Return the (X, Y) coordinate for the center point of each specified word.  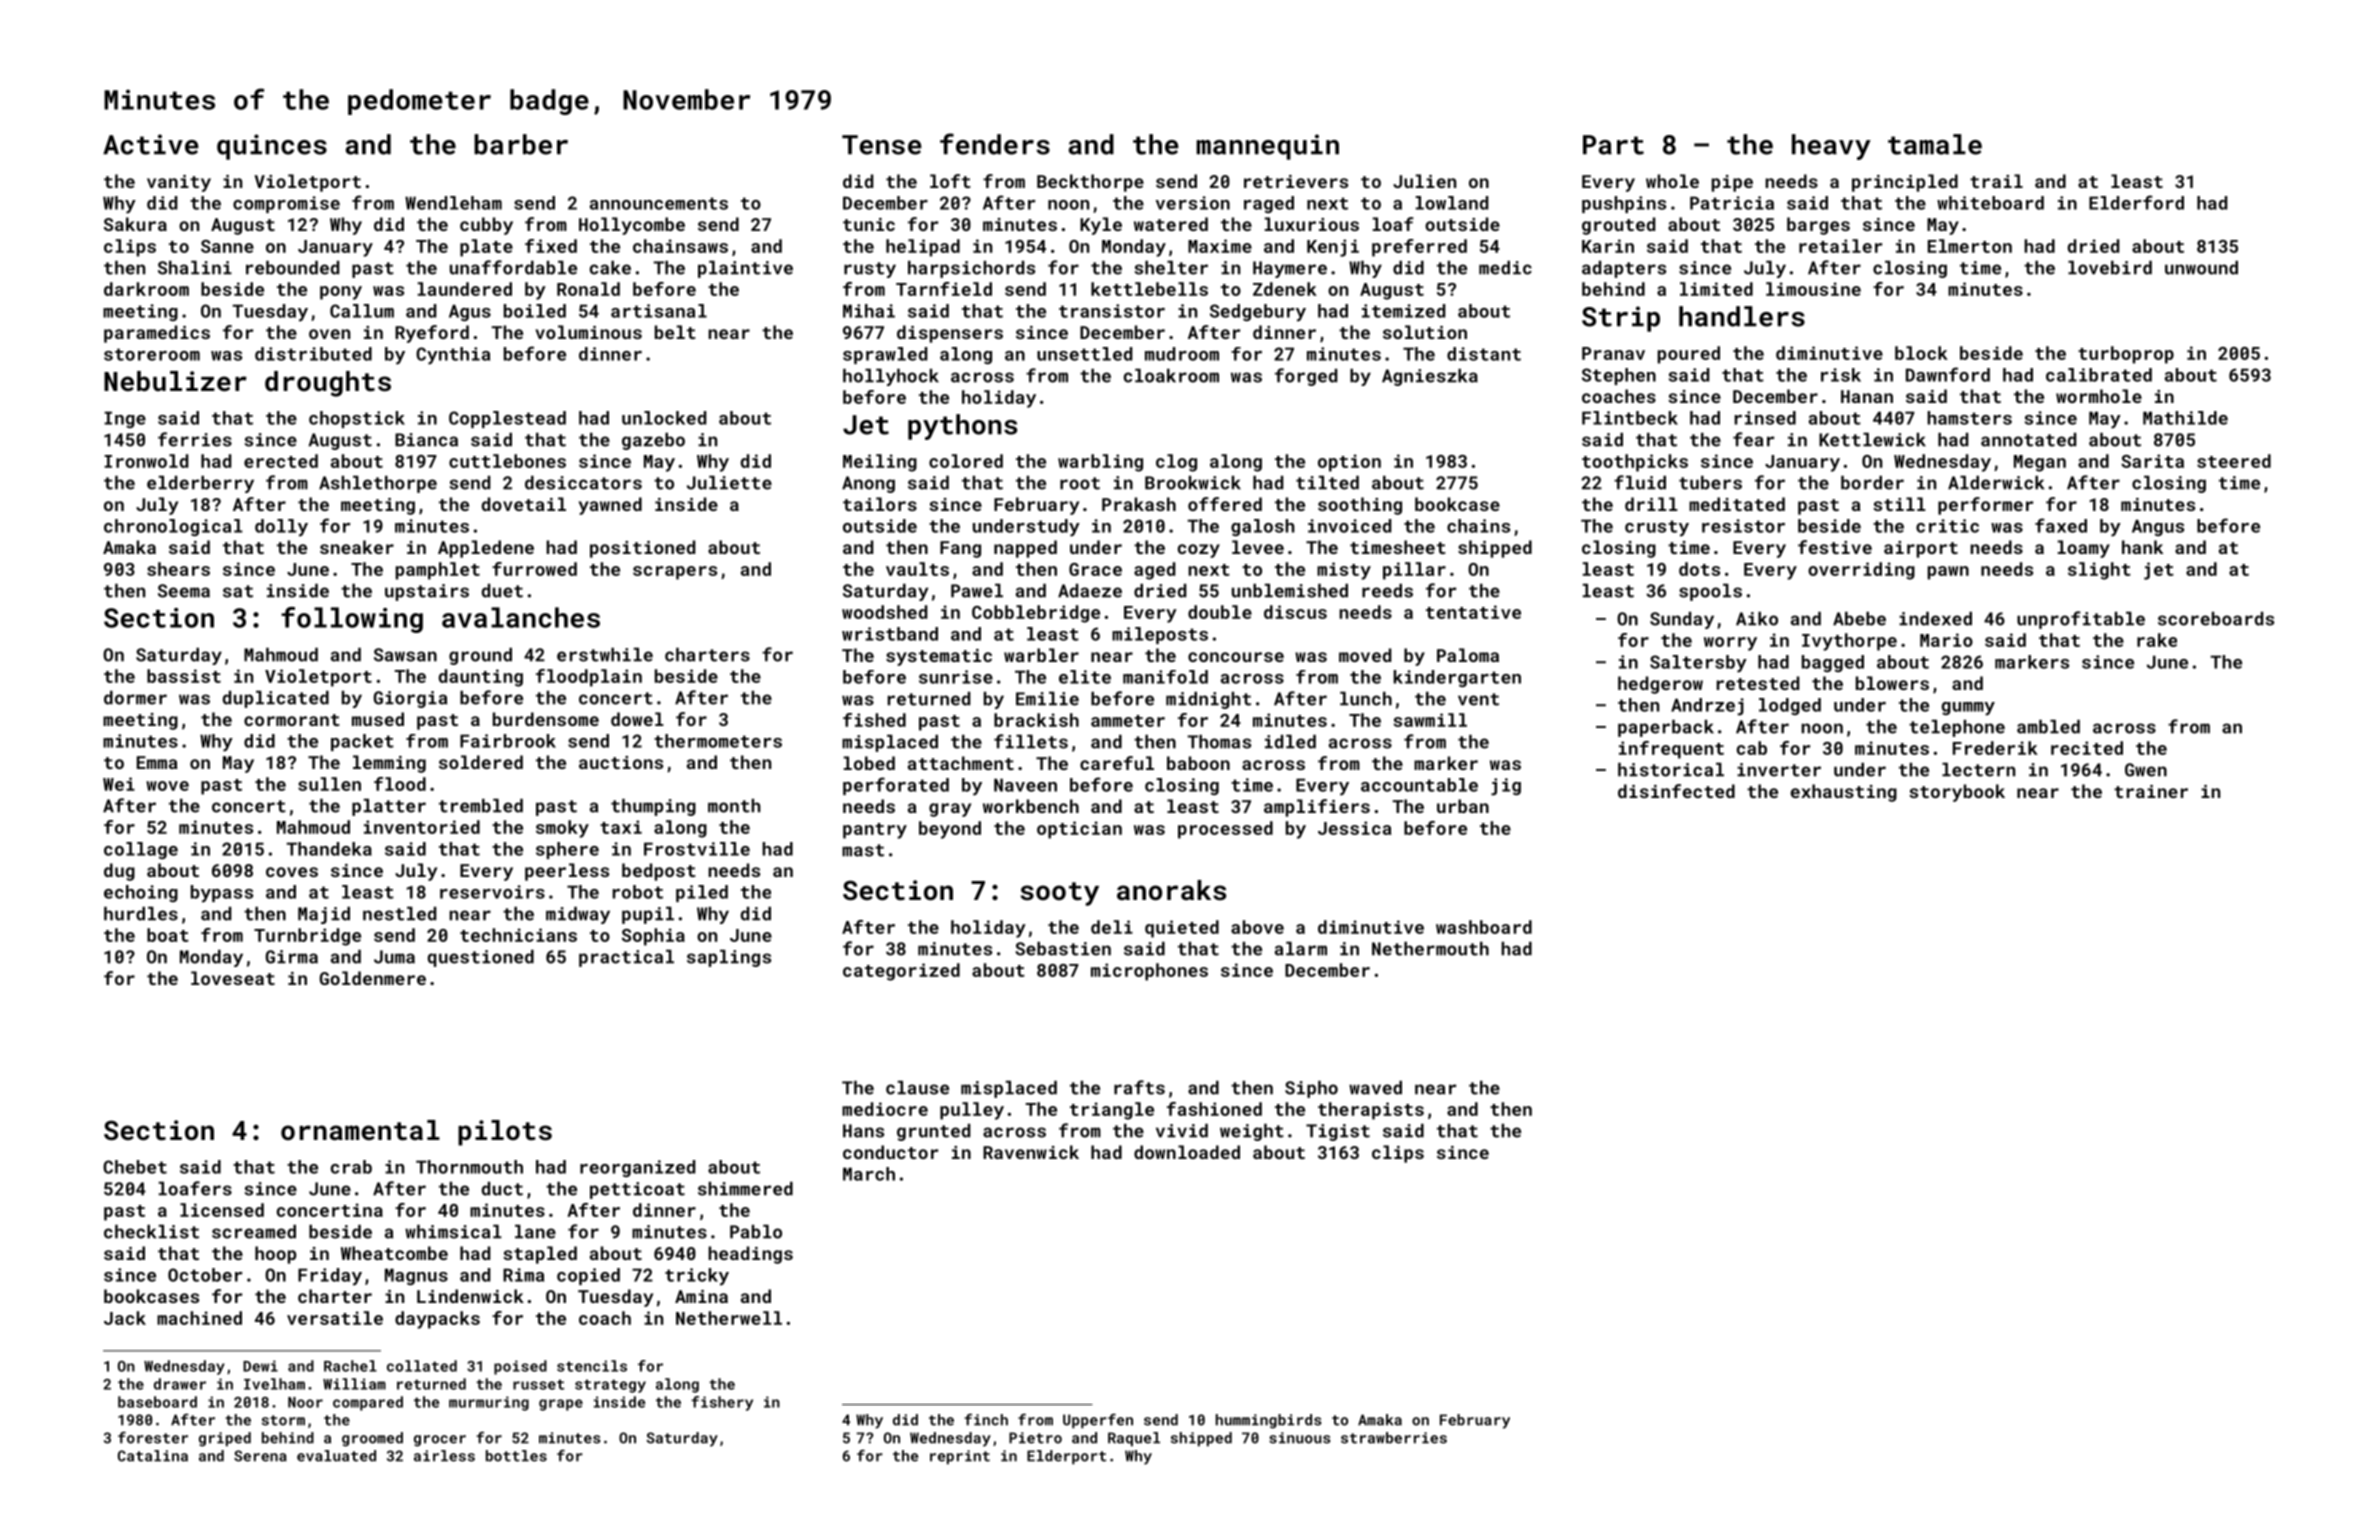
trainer (2151, 791)
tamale (1935, 144)
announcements (659, 203)
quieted (1182, 929)
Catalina (153, 1456)
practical (626, 958)
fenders (995, 144)
